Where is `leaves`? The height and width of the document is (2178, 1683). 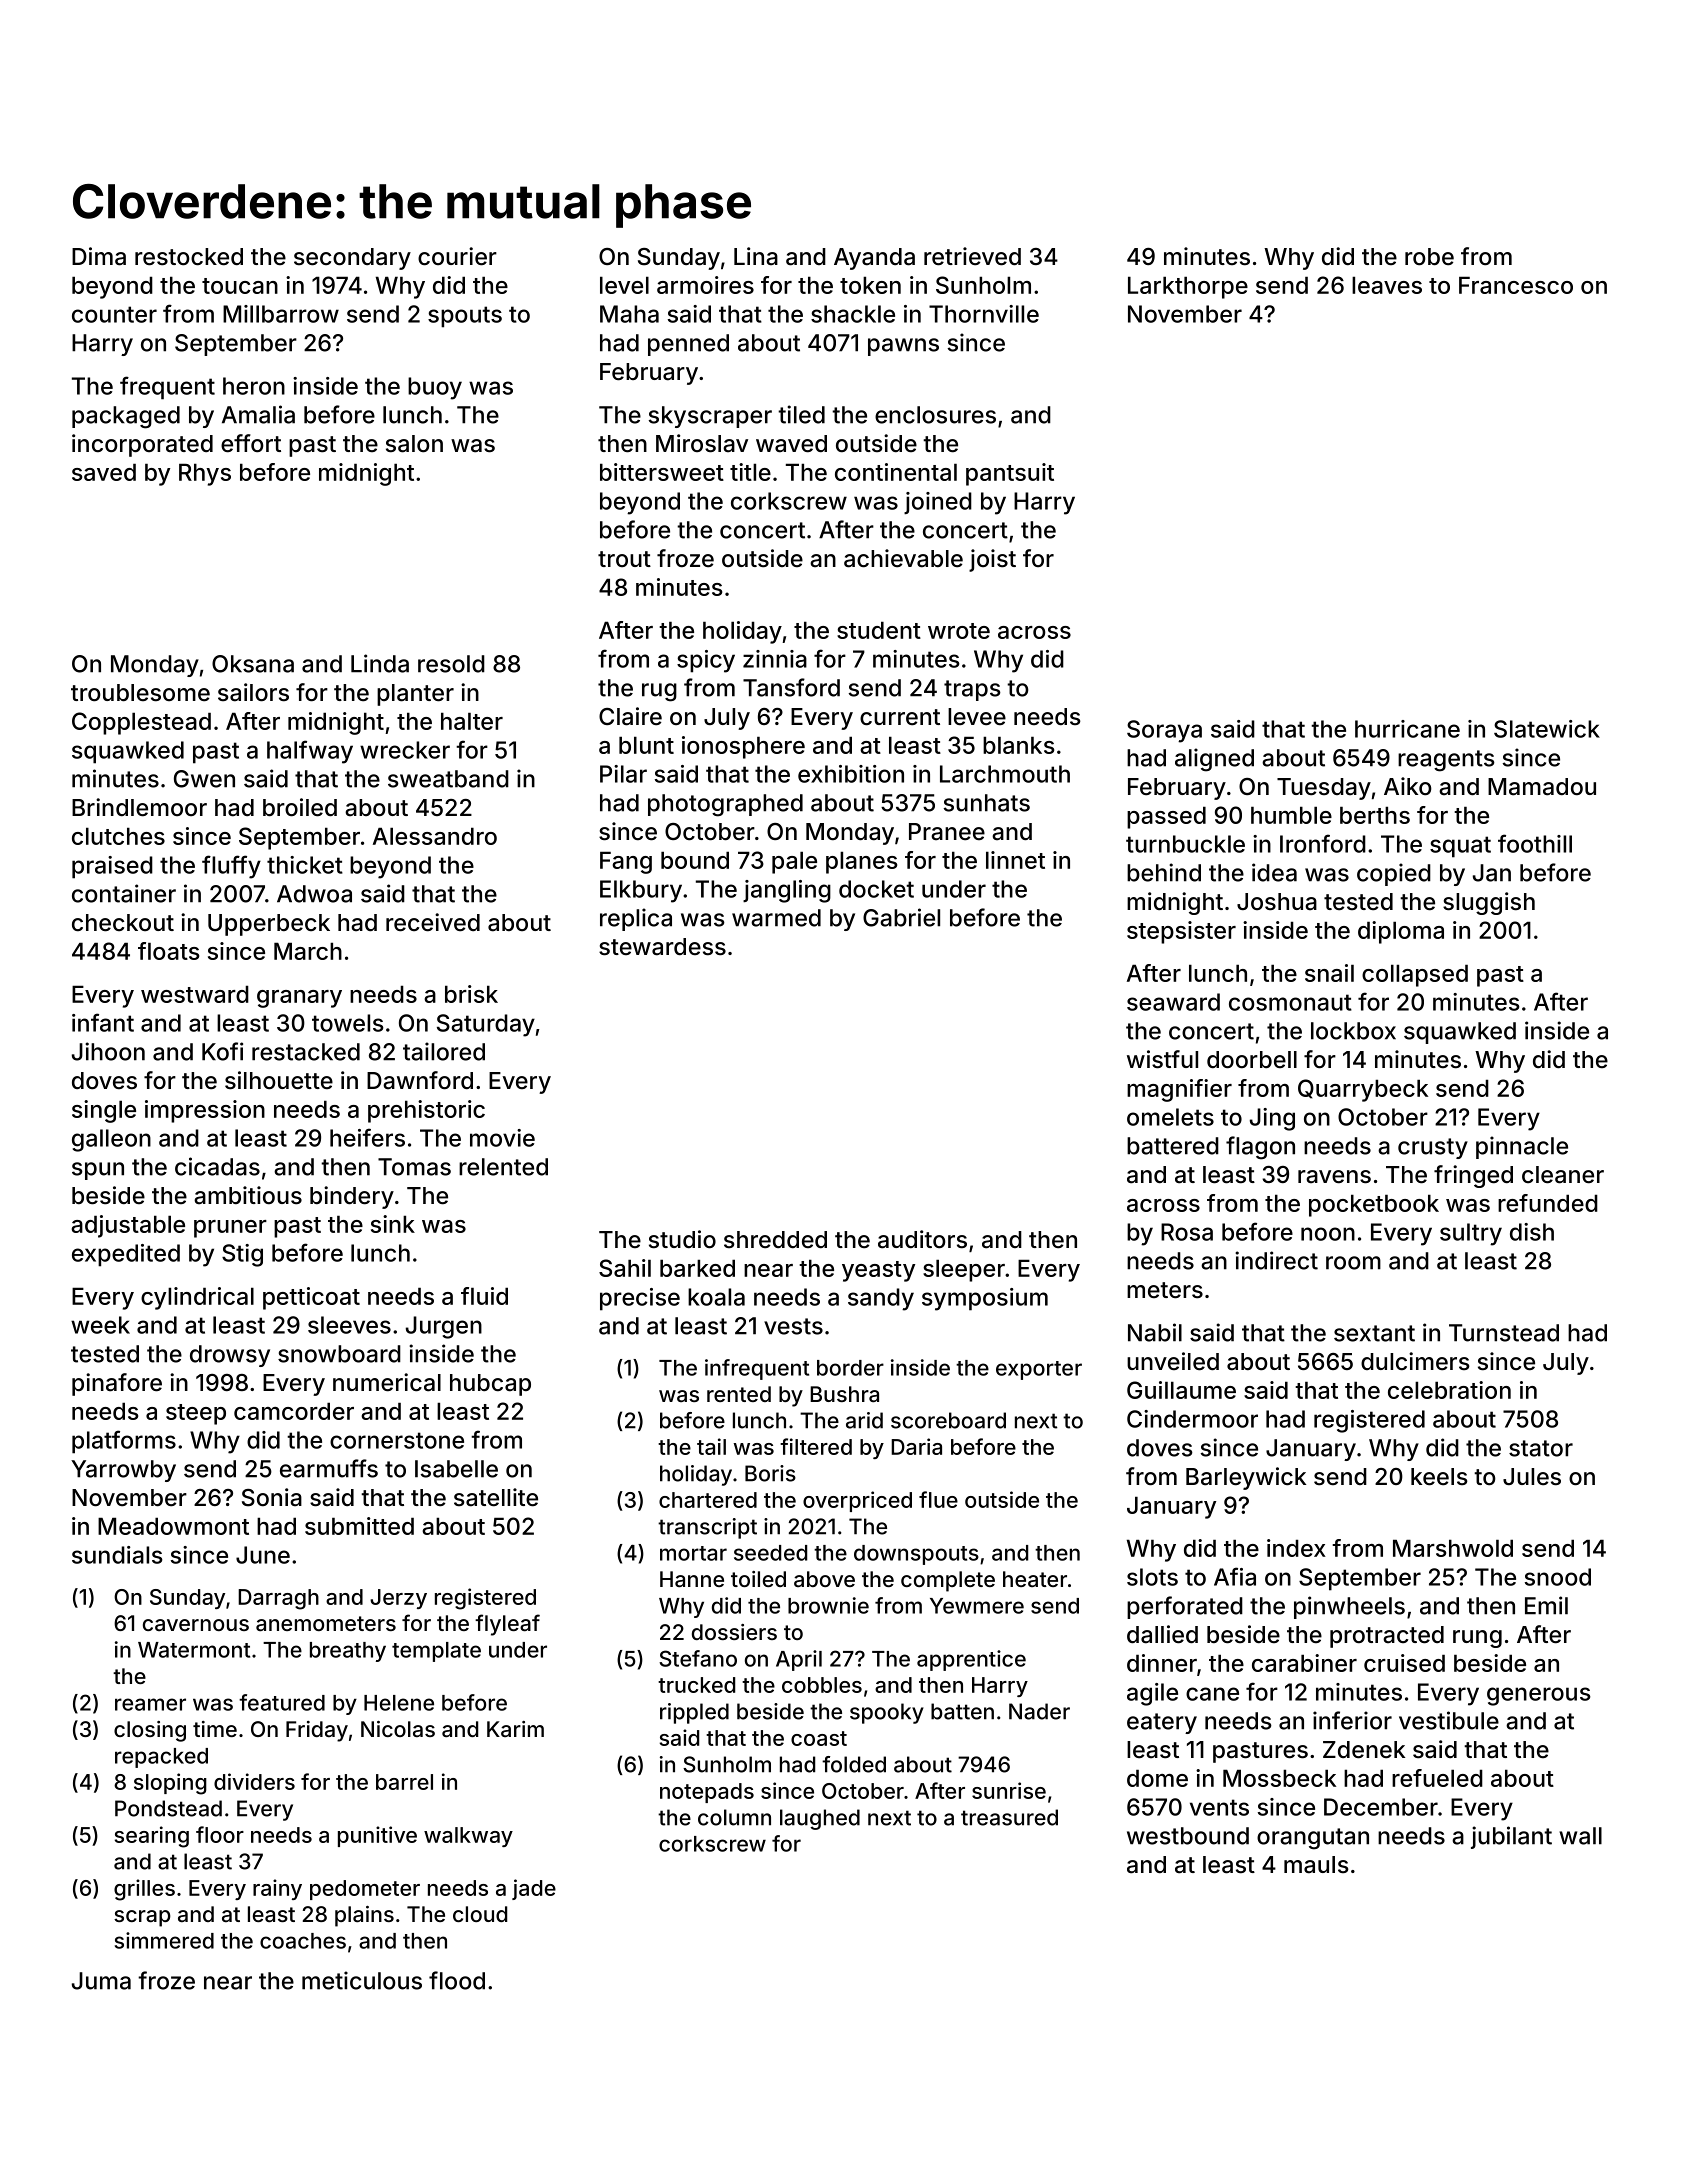
leaves is located at coordinates (1387, 285).
